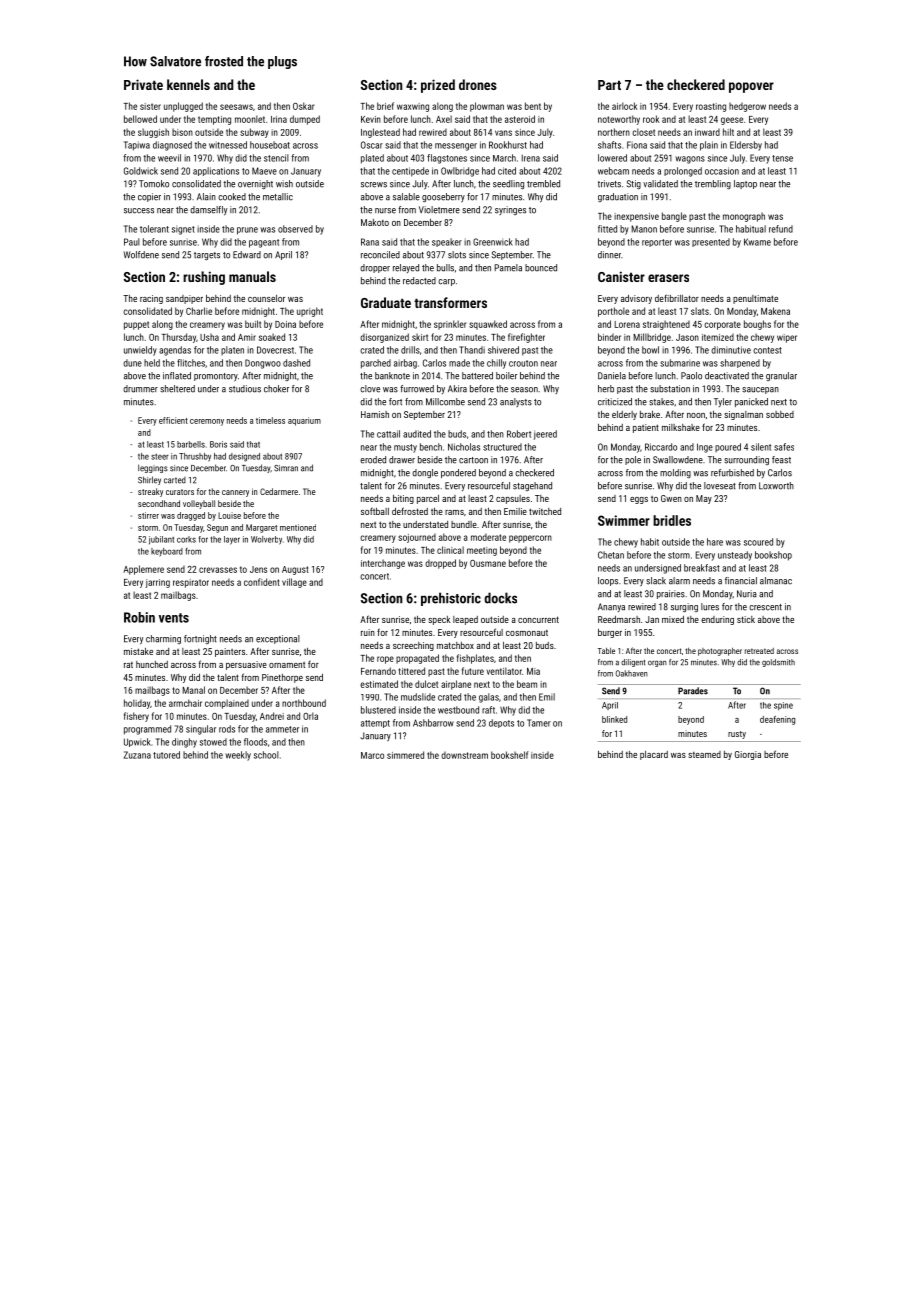 This image has height=1308, width=924. Describe the element at coordinates (235, 493) in the image. I see `cannery` at that location.
